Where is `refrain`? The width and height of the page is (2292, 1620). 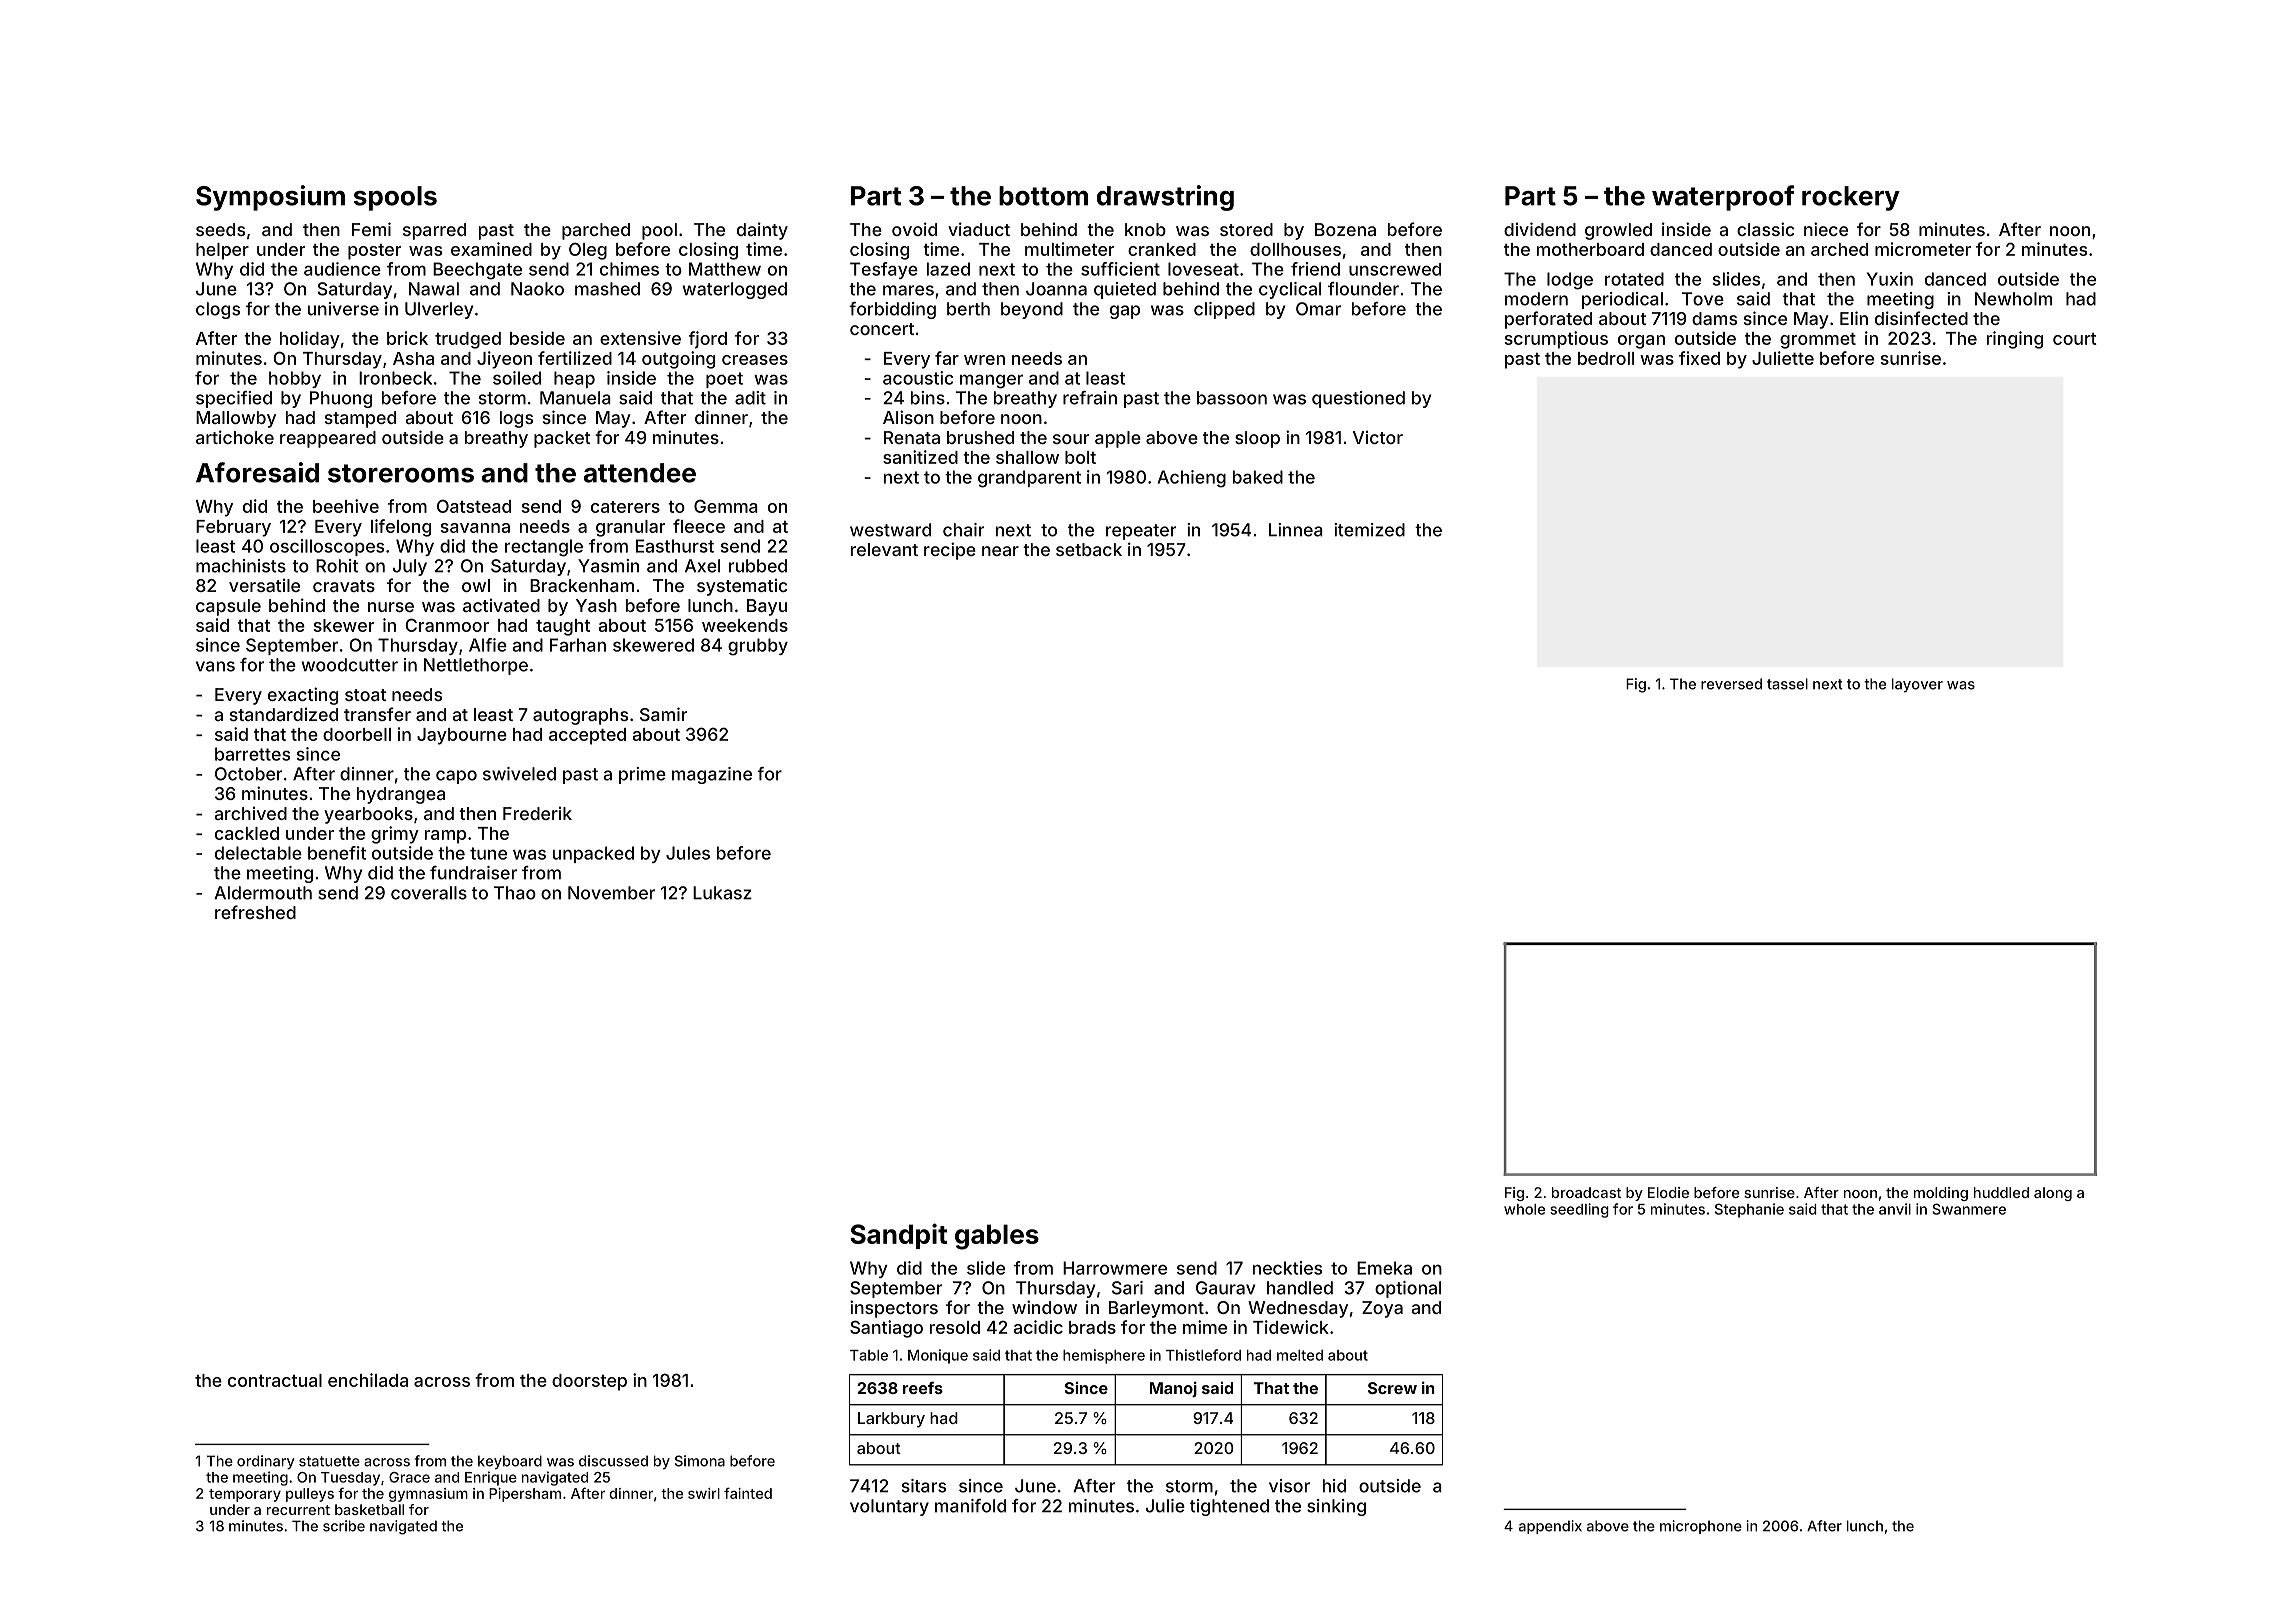
refrain is located at coordinates (1090, 398).
